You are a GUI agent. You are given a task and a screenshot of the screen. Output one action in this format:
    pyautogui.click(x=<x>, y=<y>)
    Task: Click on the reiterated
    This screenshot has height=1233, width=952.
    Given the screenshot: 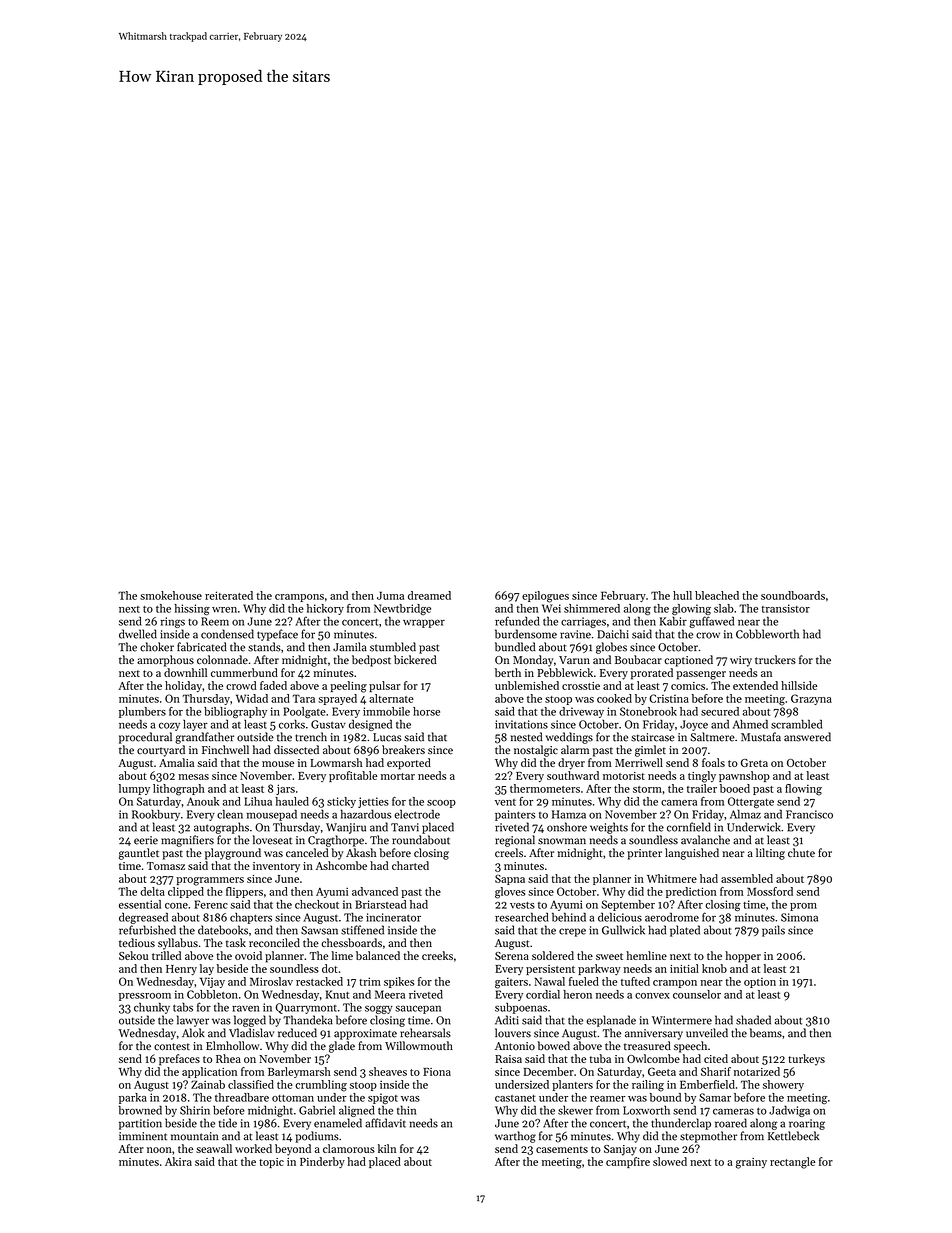 What is the action you would take?
    pyautogui.click(x=229, y=595)
